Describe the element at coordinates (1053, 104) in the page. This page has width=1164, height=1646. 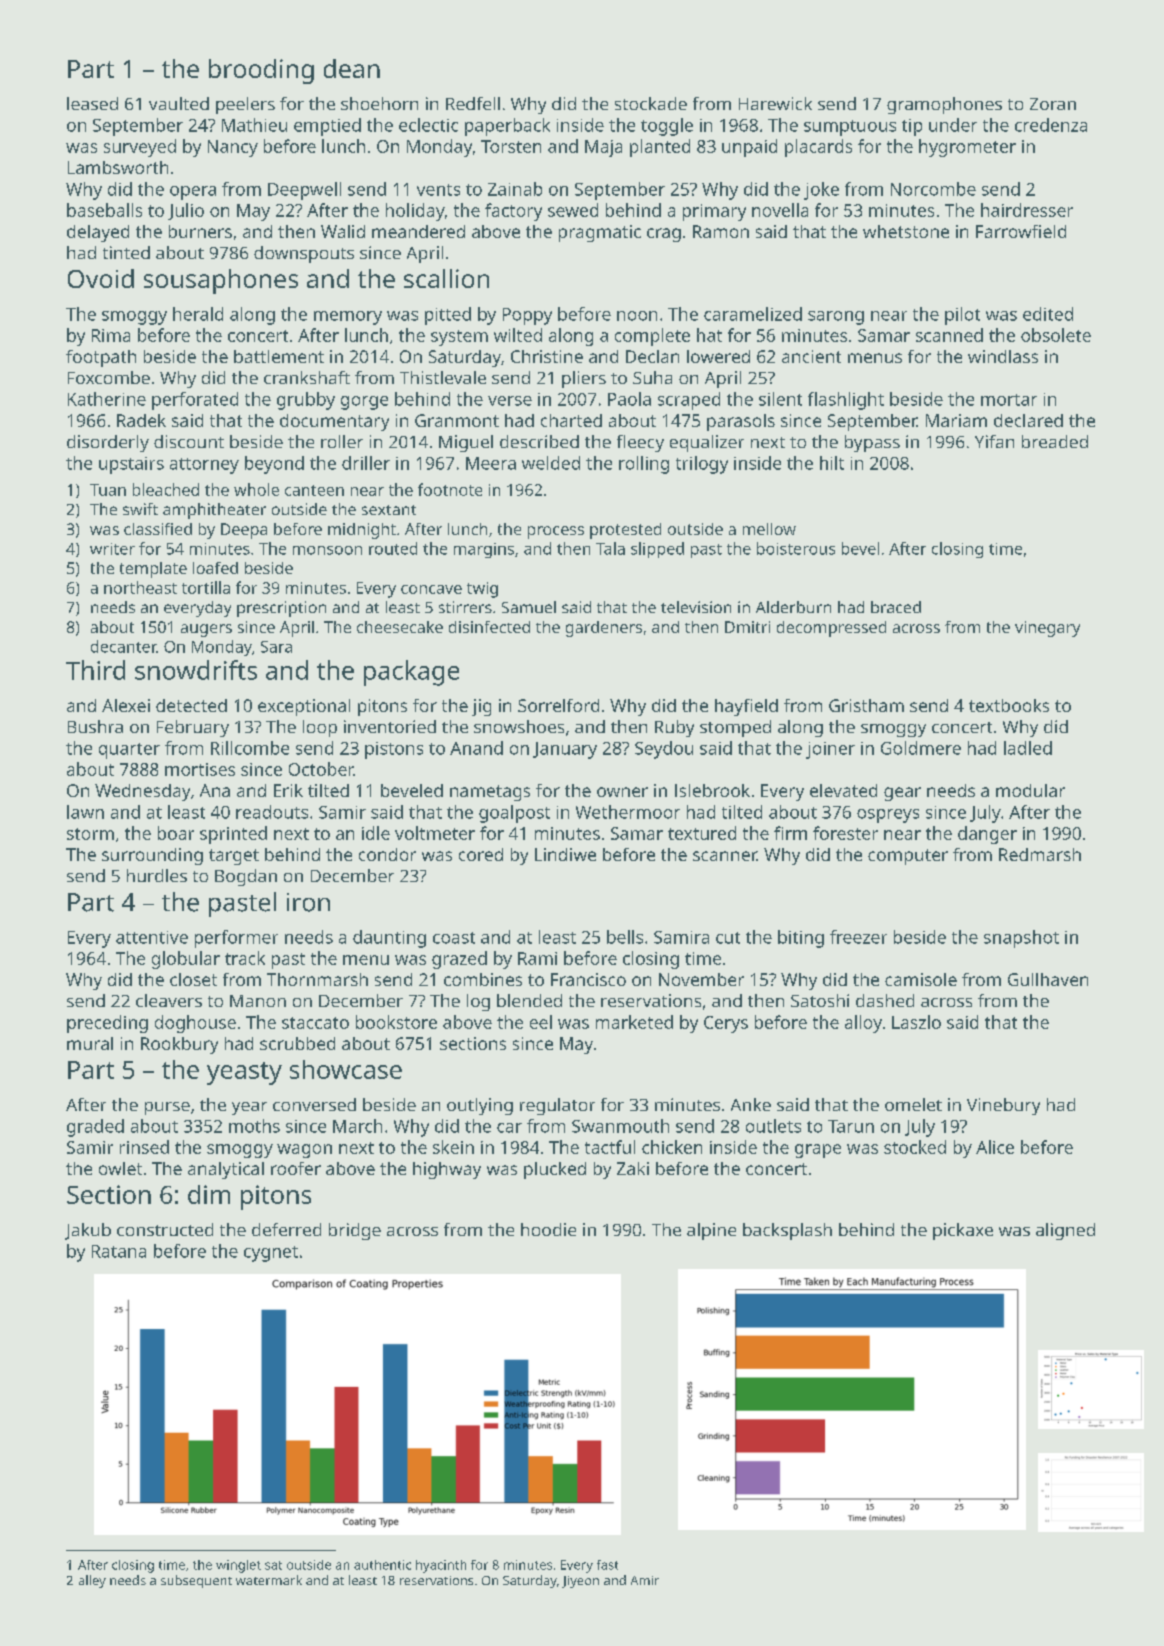
I see `Zoran` at that location.
